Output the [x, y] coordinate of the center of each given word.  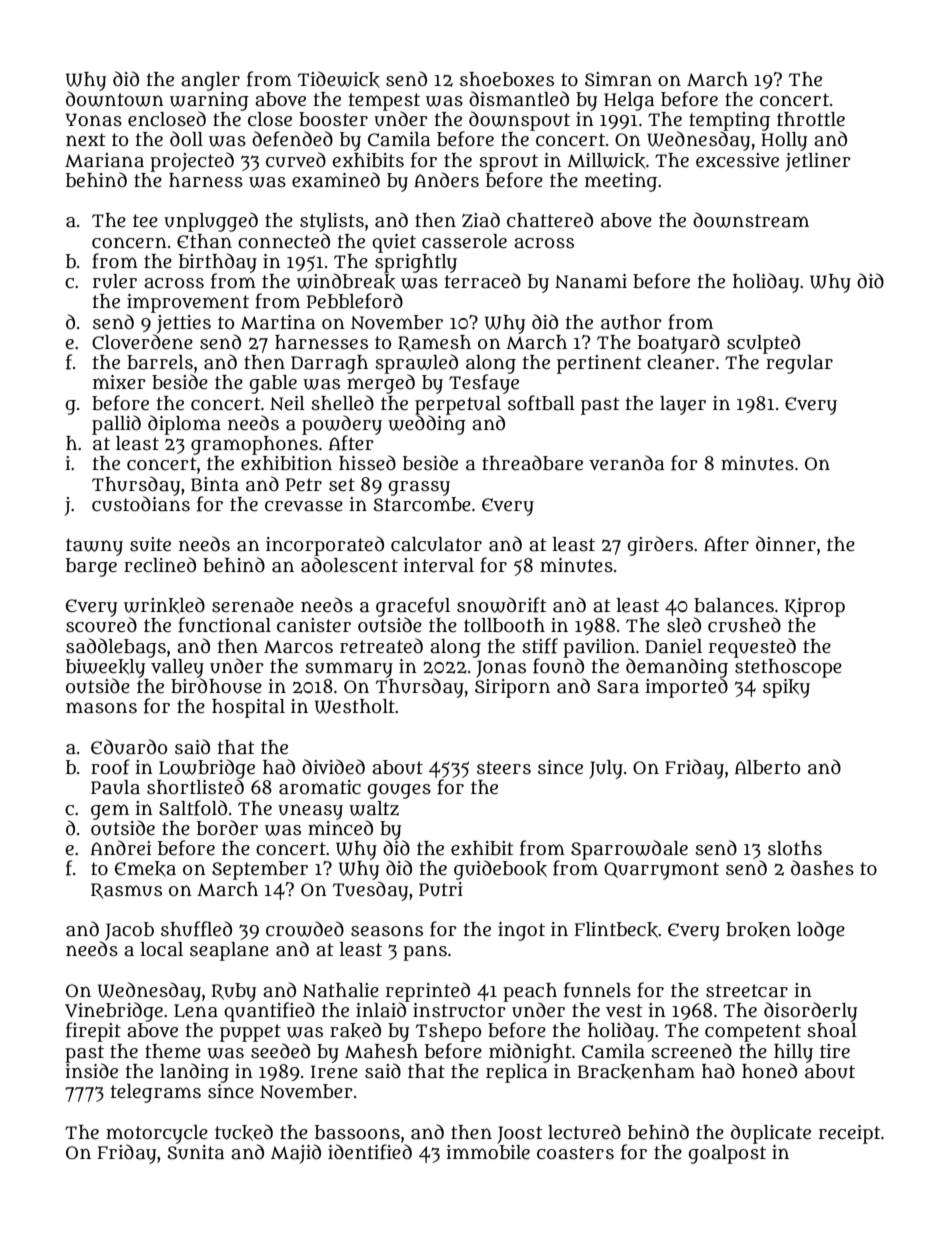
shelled [342, 403]
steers [504, 768]
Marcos [298, 647]
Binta [215, 484]
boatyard [679, 344]
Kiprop [815, 607]
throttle [811, 119]
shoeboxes [507, 79]
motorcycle [157, 1134]
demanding [677, 668]
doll [186, 139]
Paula [115, 787]
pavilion [599, 648]
